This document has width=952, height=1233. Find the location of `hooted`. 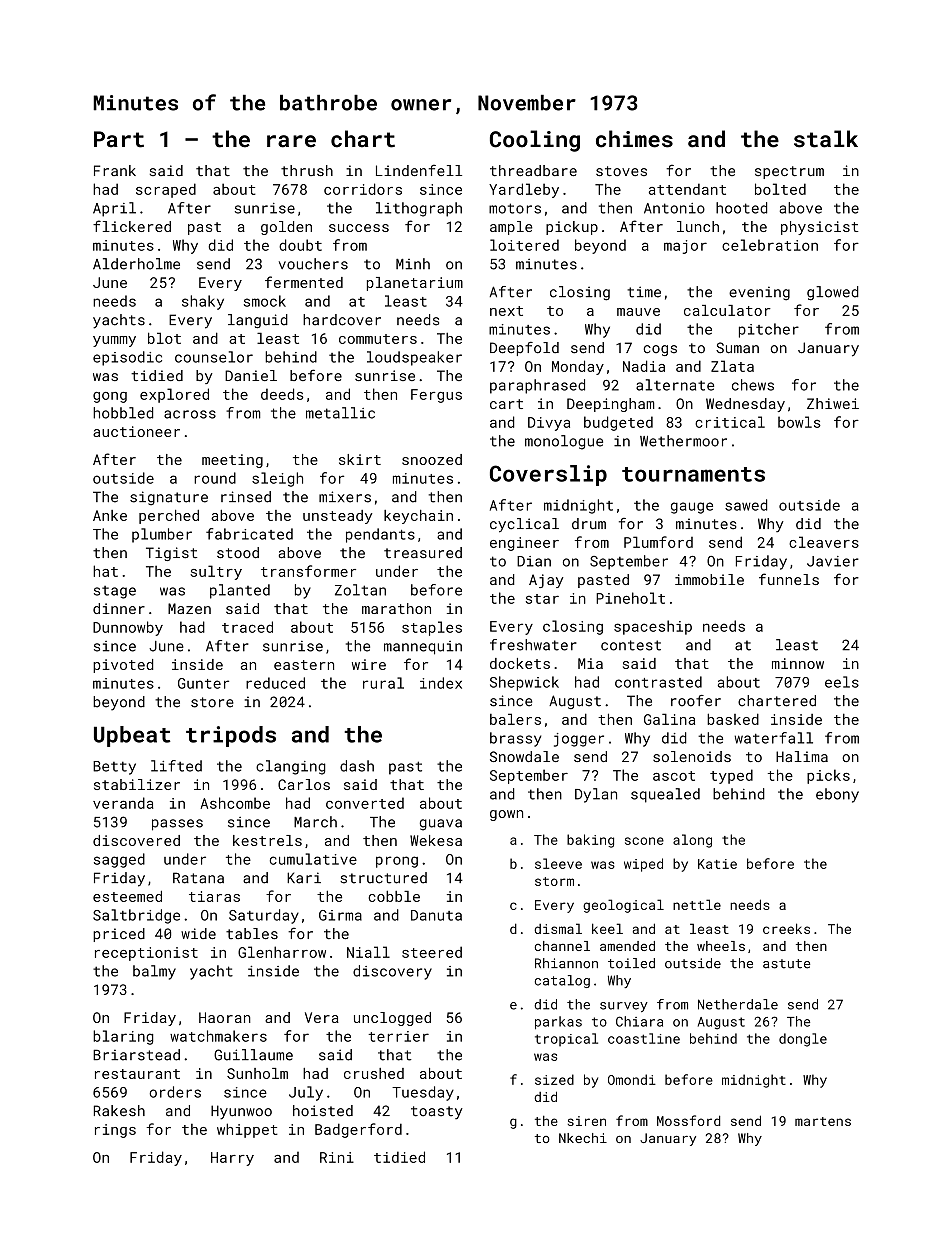

hooted is located at coordinates (741, 208).
